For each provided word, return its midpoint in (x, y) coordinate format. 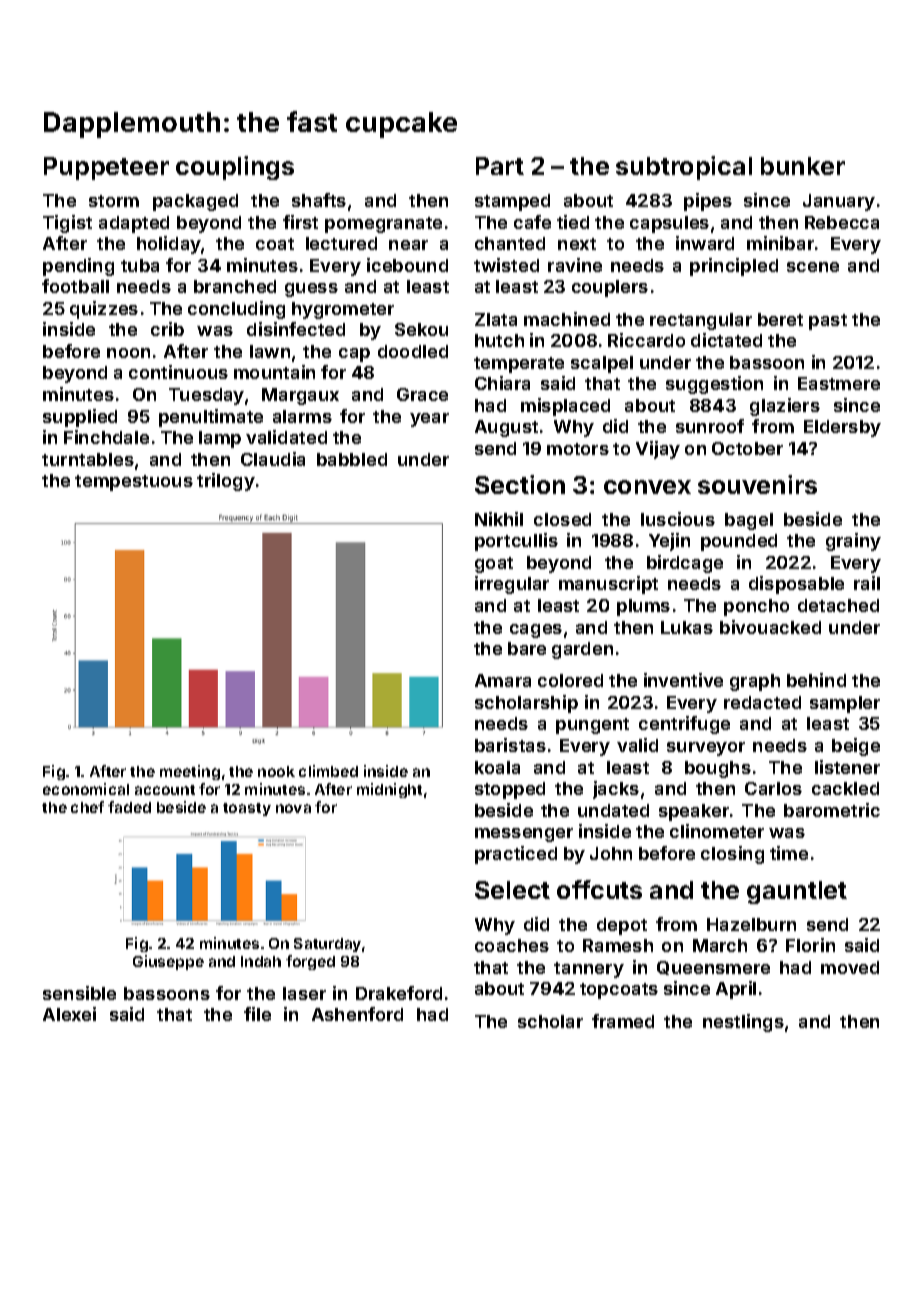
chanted (510, 243)
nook (276, 771)
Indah (261, 961)
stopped (510, 790)
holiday (169, 245)
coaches (512, 945)
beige (856, 747)
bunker (803, 166)
